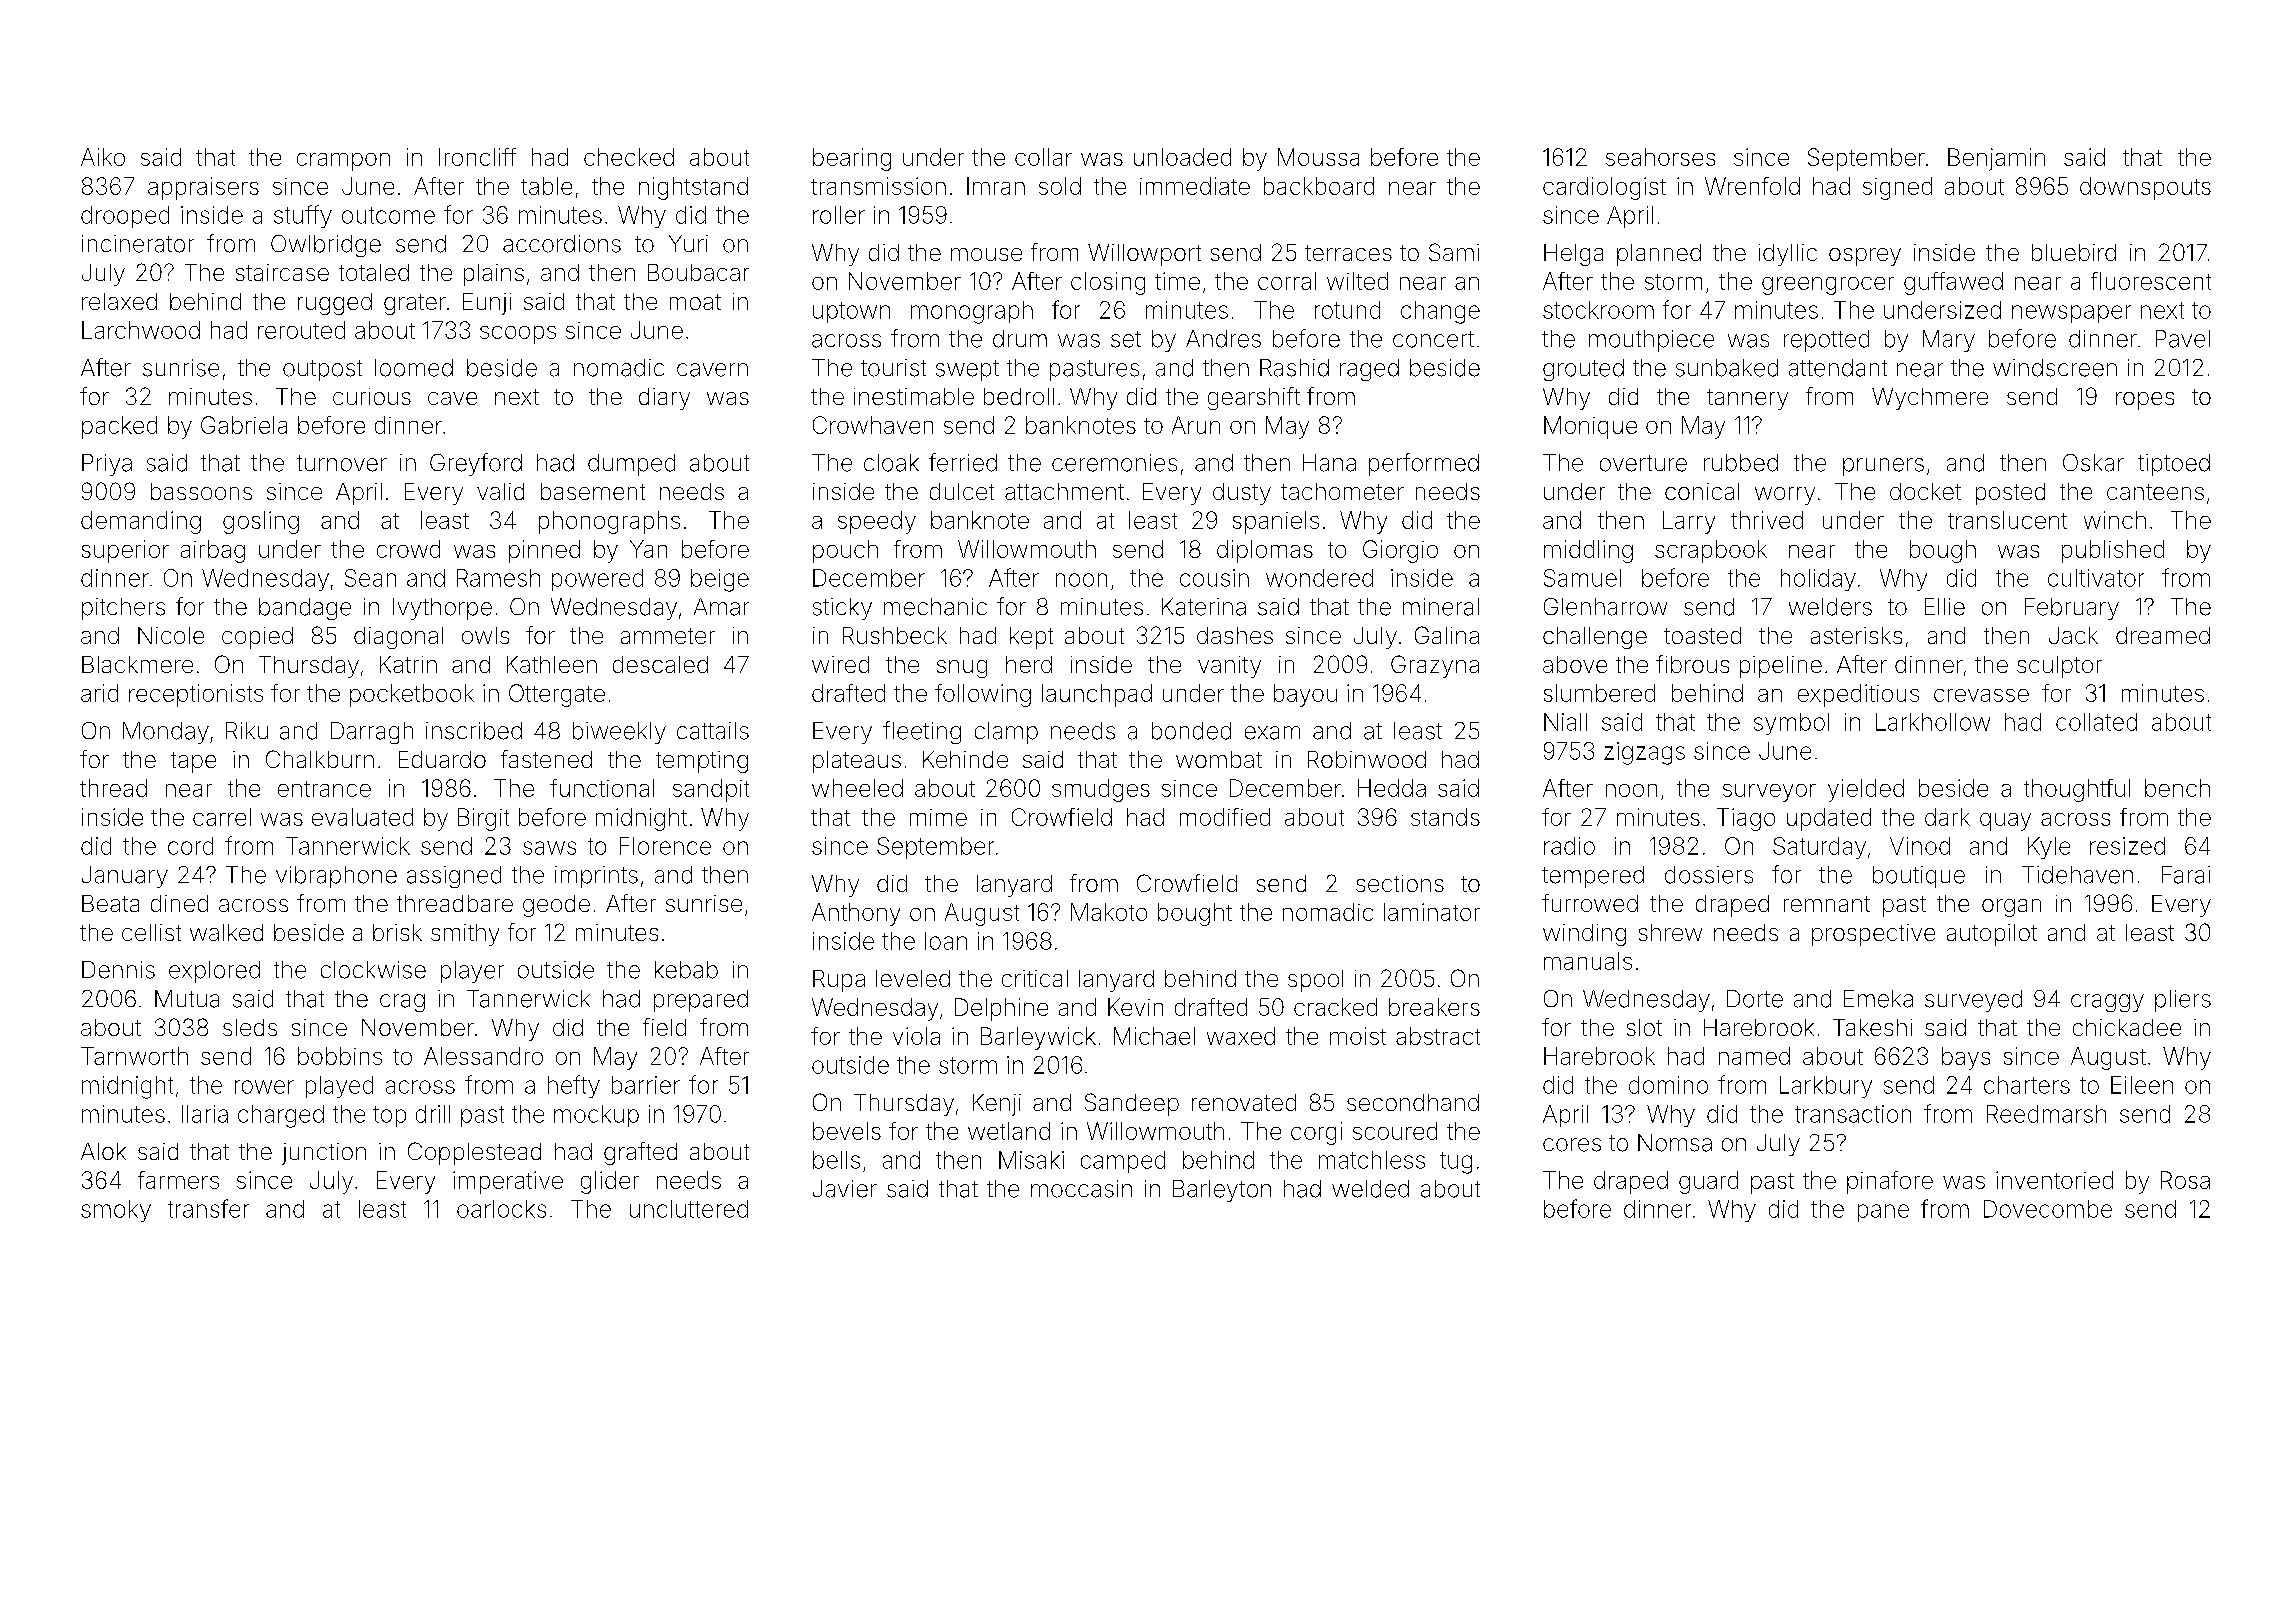 This page has width=2292, height=1620. I want to click on Barleyton, so click(1222, 1191).
